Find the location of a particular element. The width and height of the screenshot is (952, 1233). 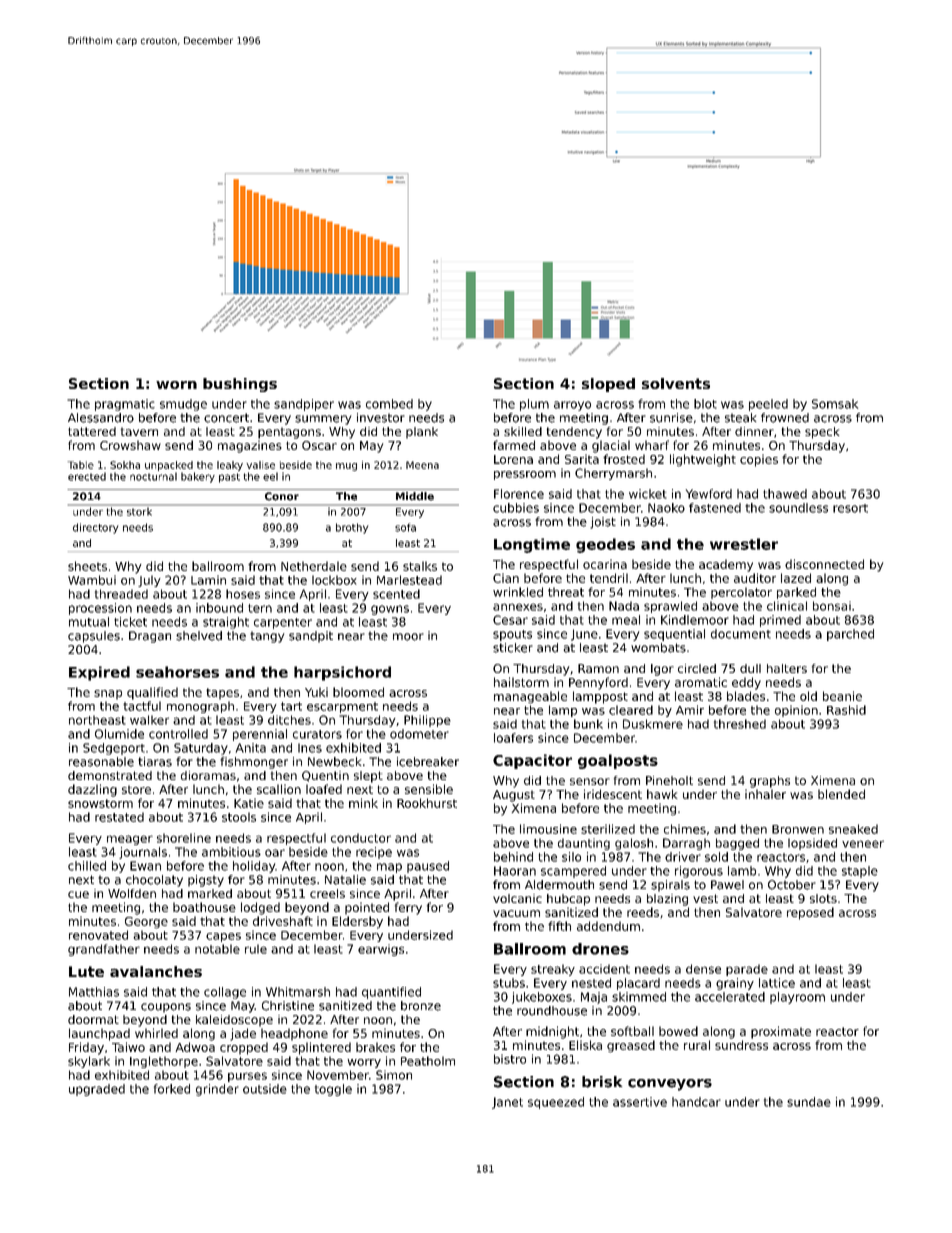

blades is located at coordinates (746, 696).
